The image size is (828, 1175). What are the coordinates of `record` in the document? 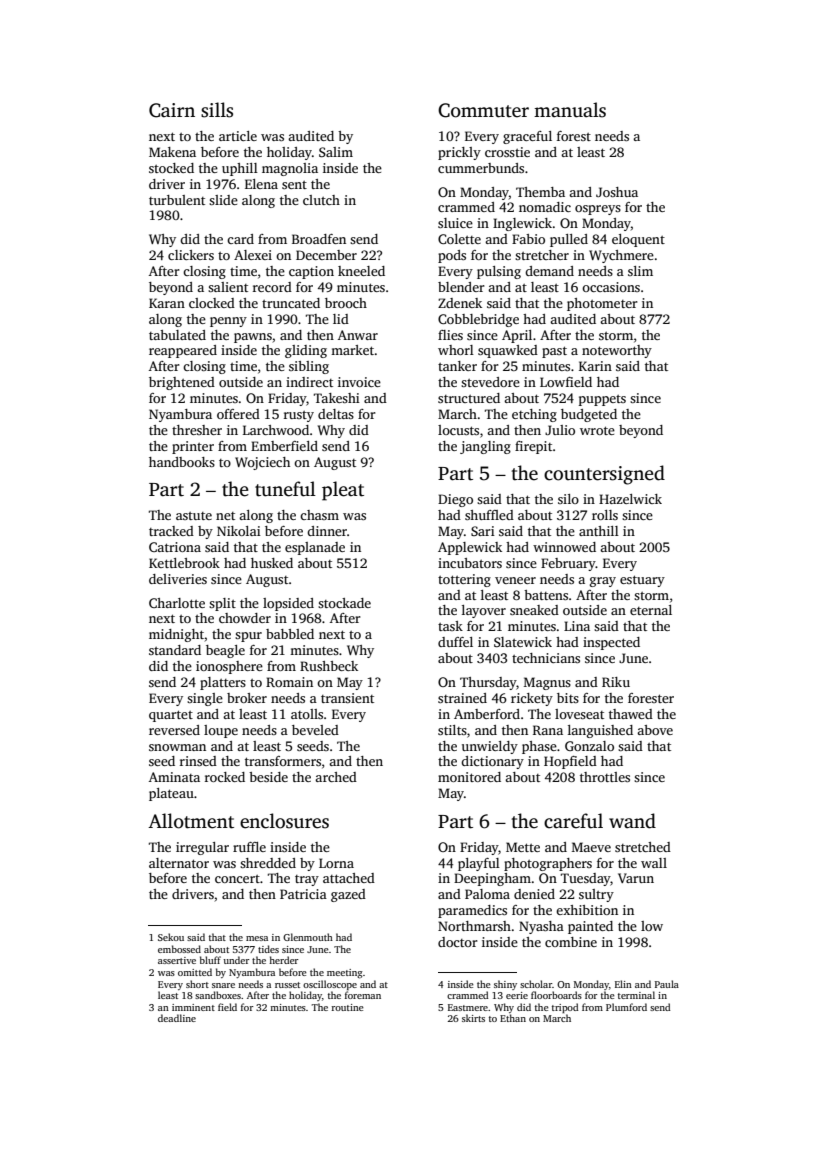 It's located at (272, 287).
